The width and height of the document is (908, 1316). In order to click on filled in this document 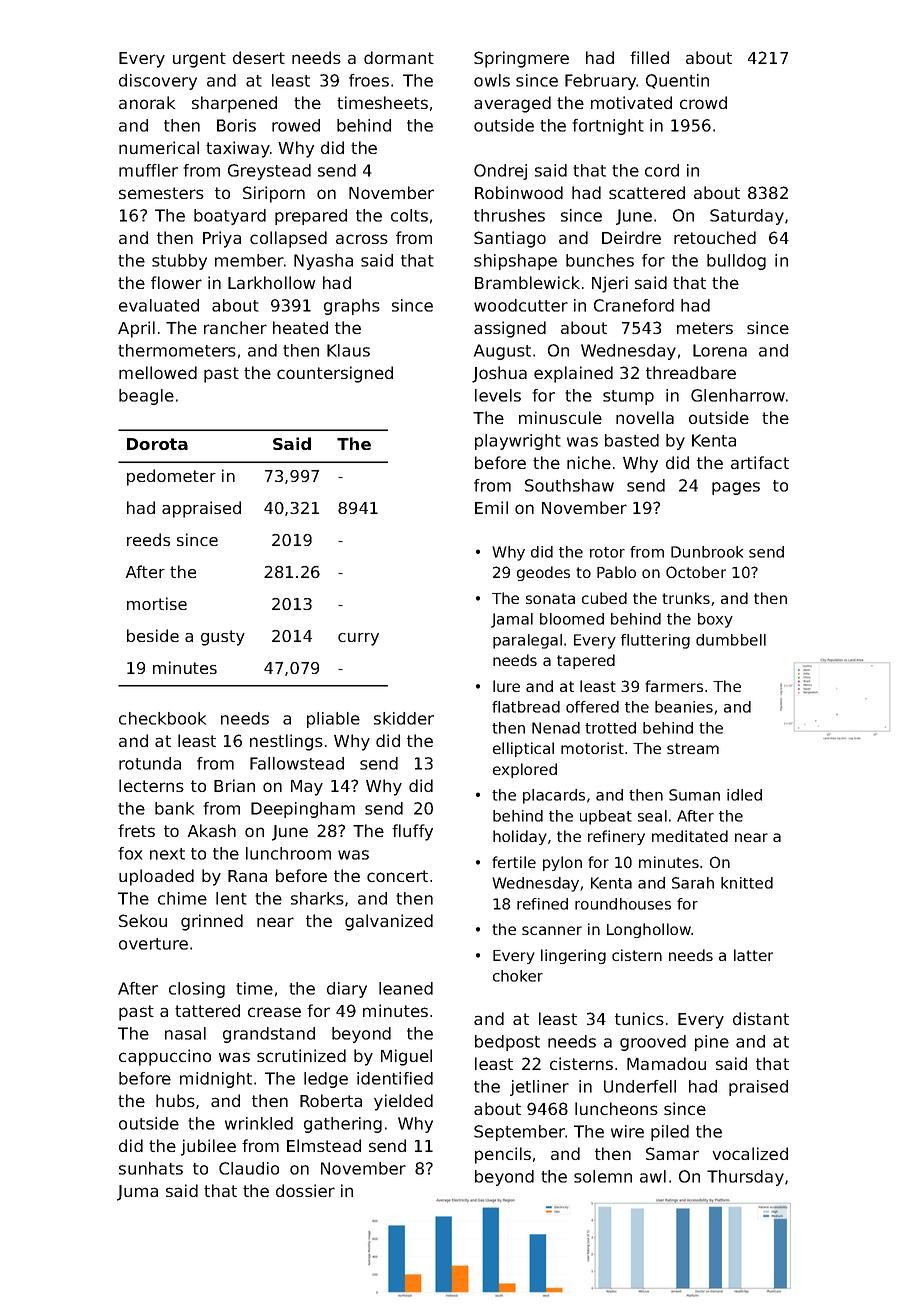, I will do `click(649, 57)`.
